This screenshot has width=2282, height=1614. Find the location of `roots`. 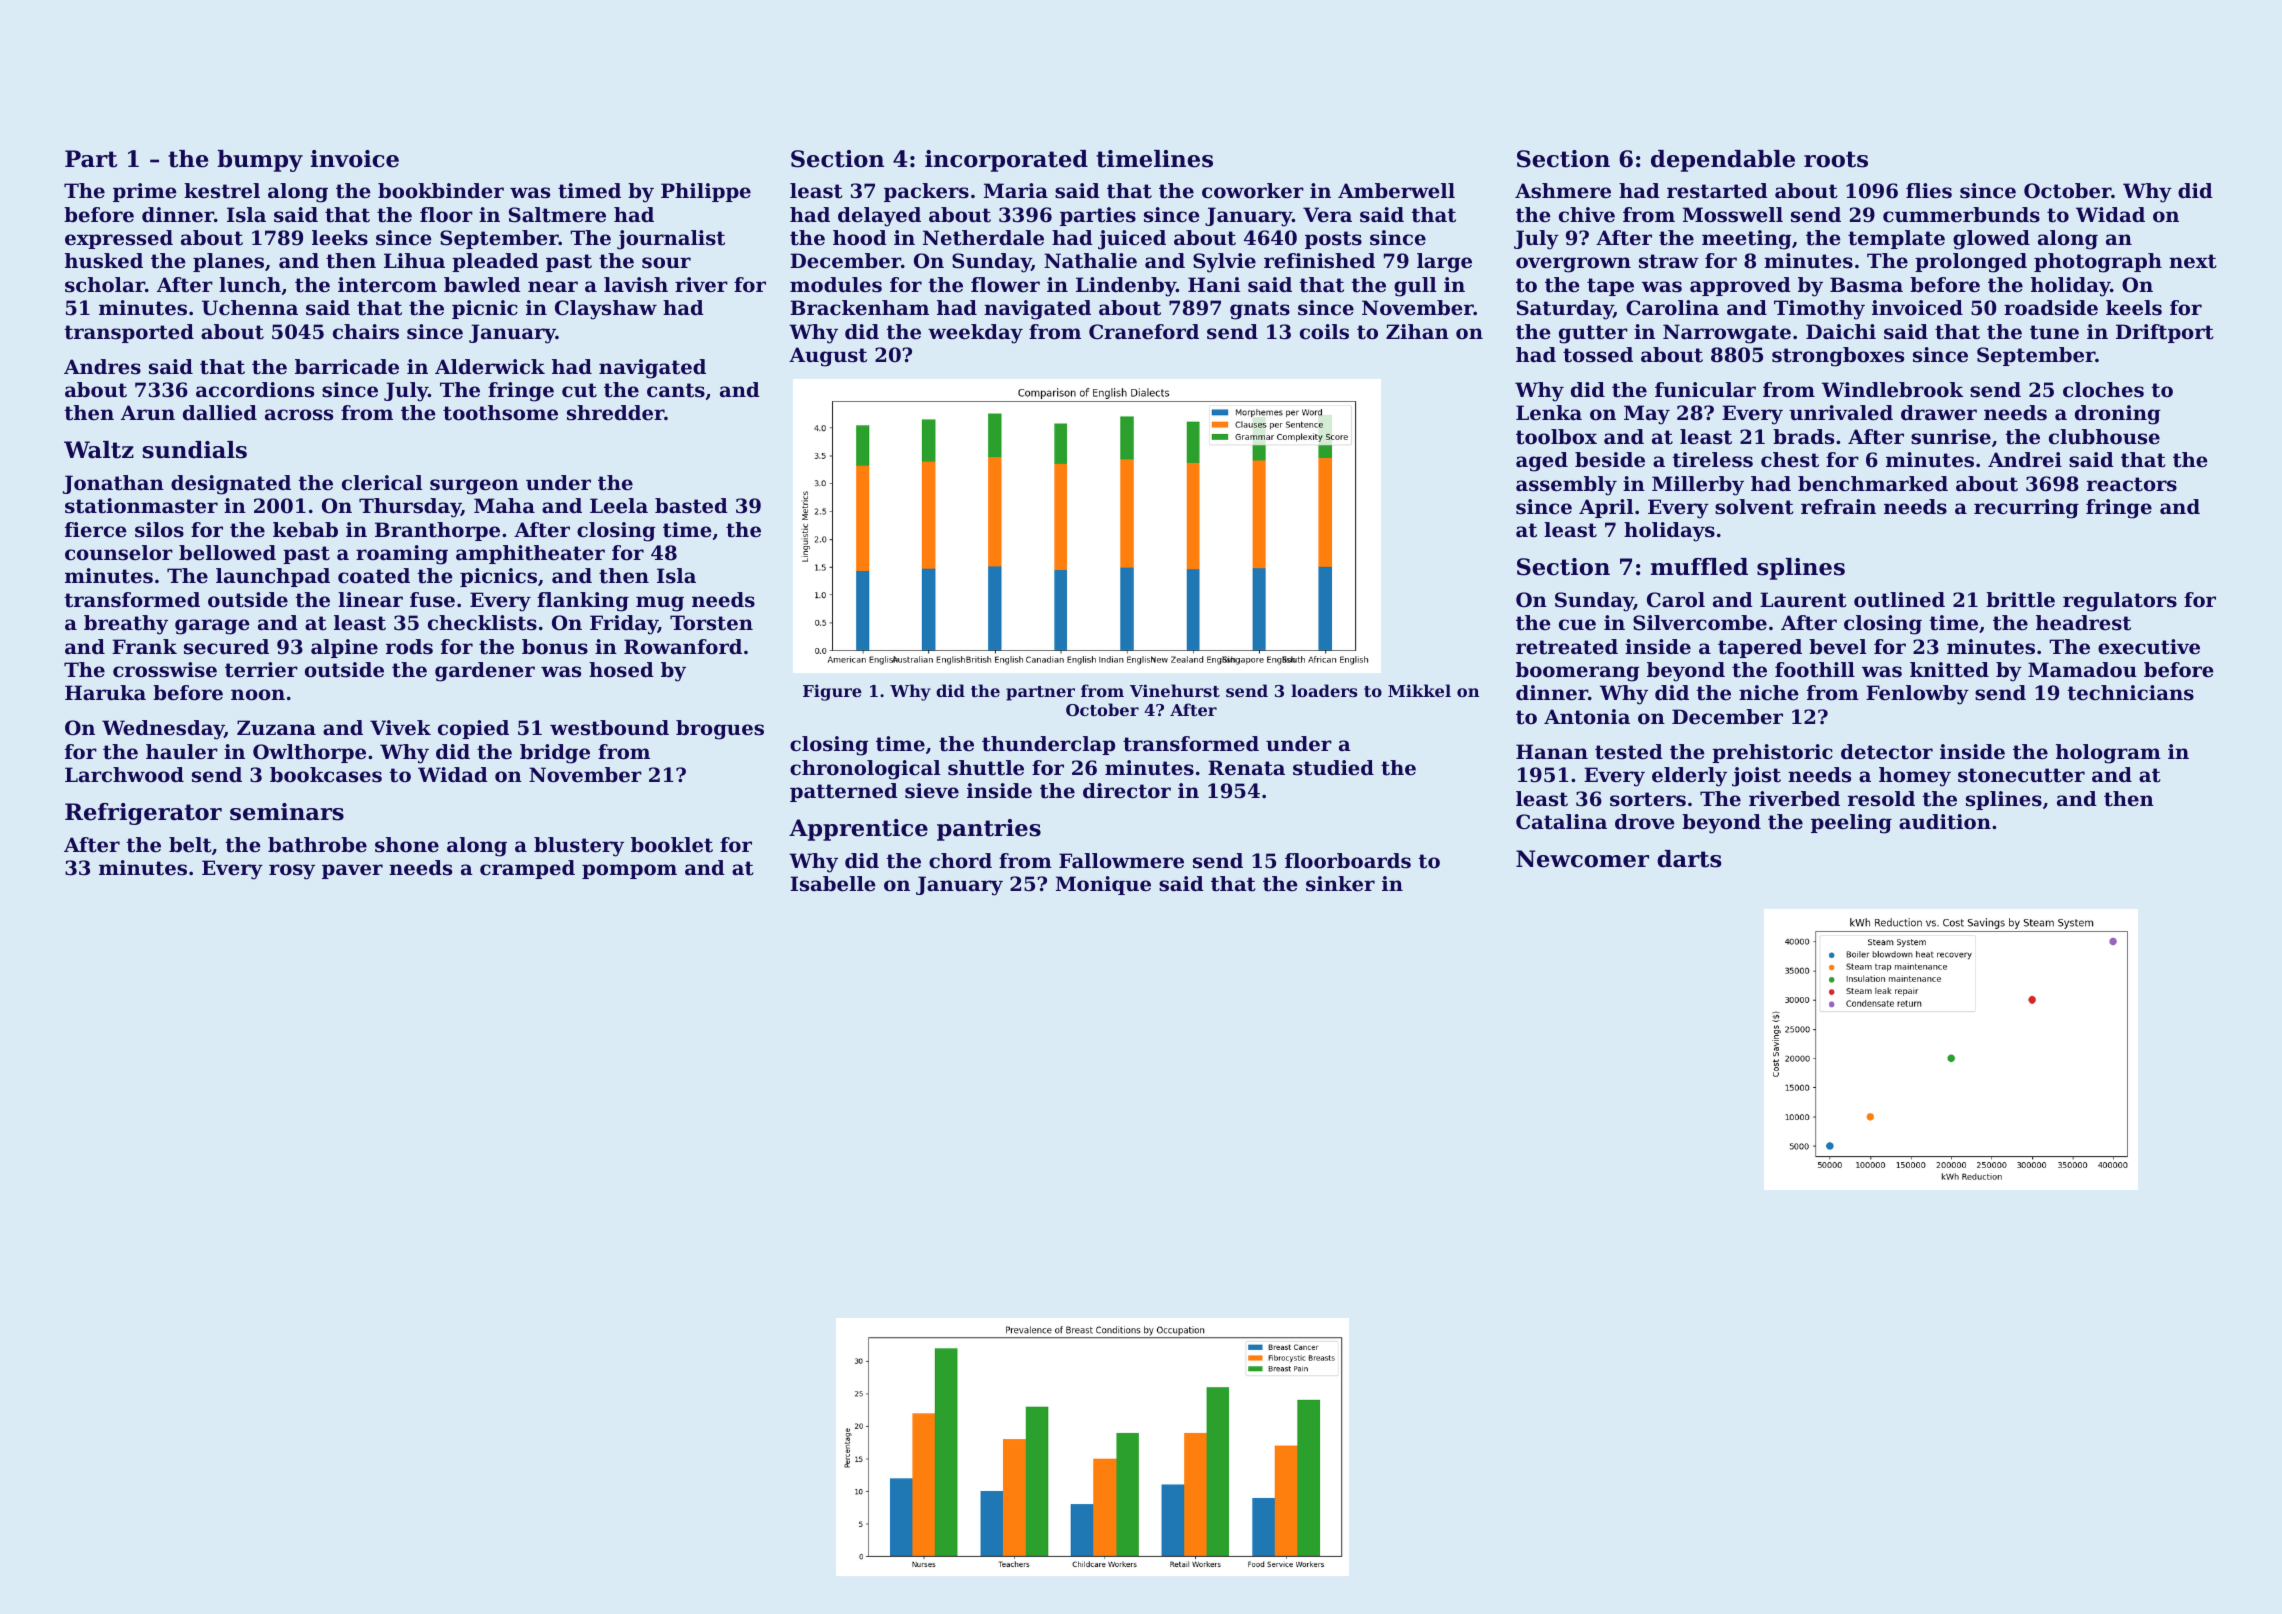

roots is located at coordinates (1836, 159).
